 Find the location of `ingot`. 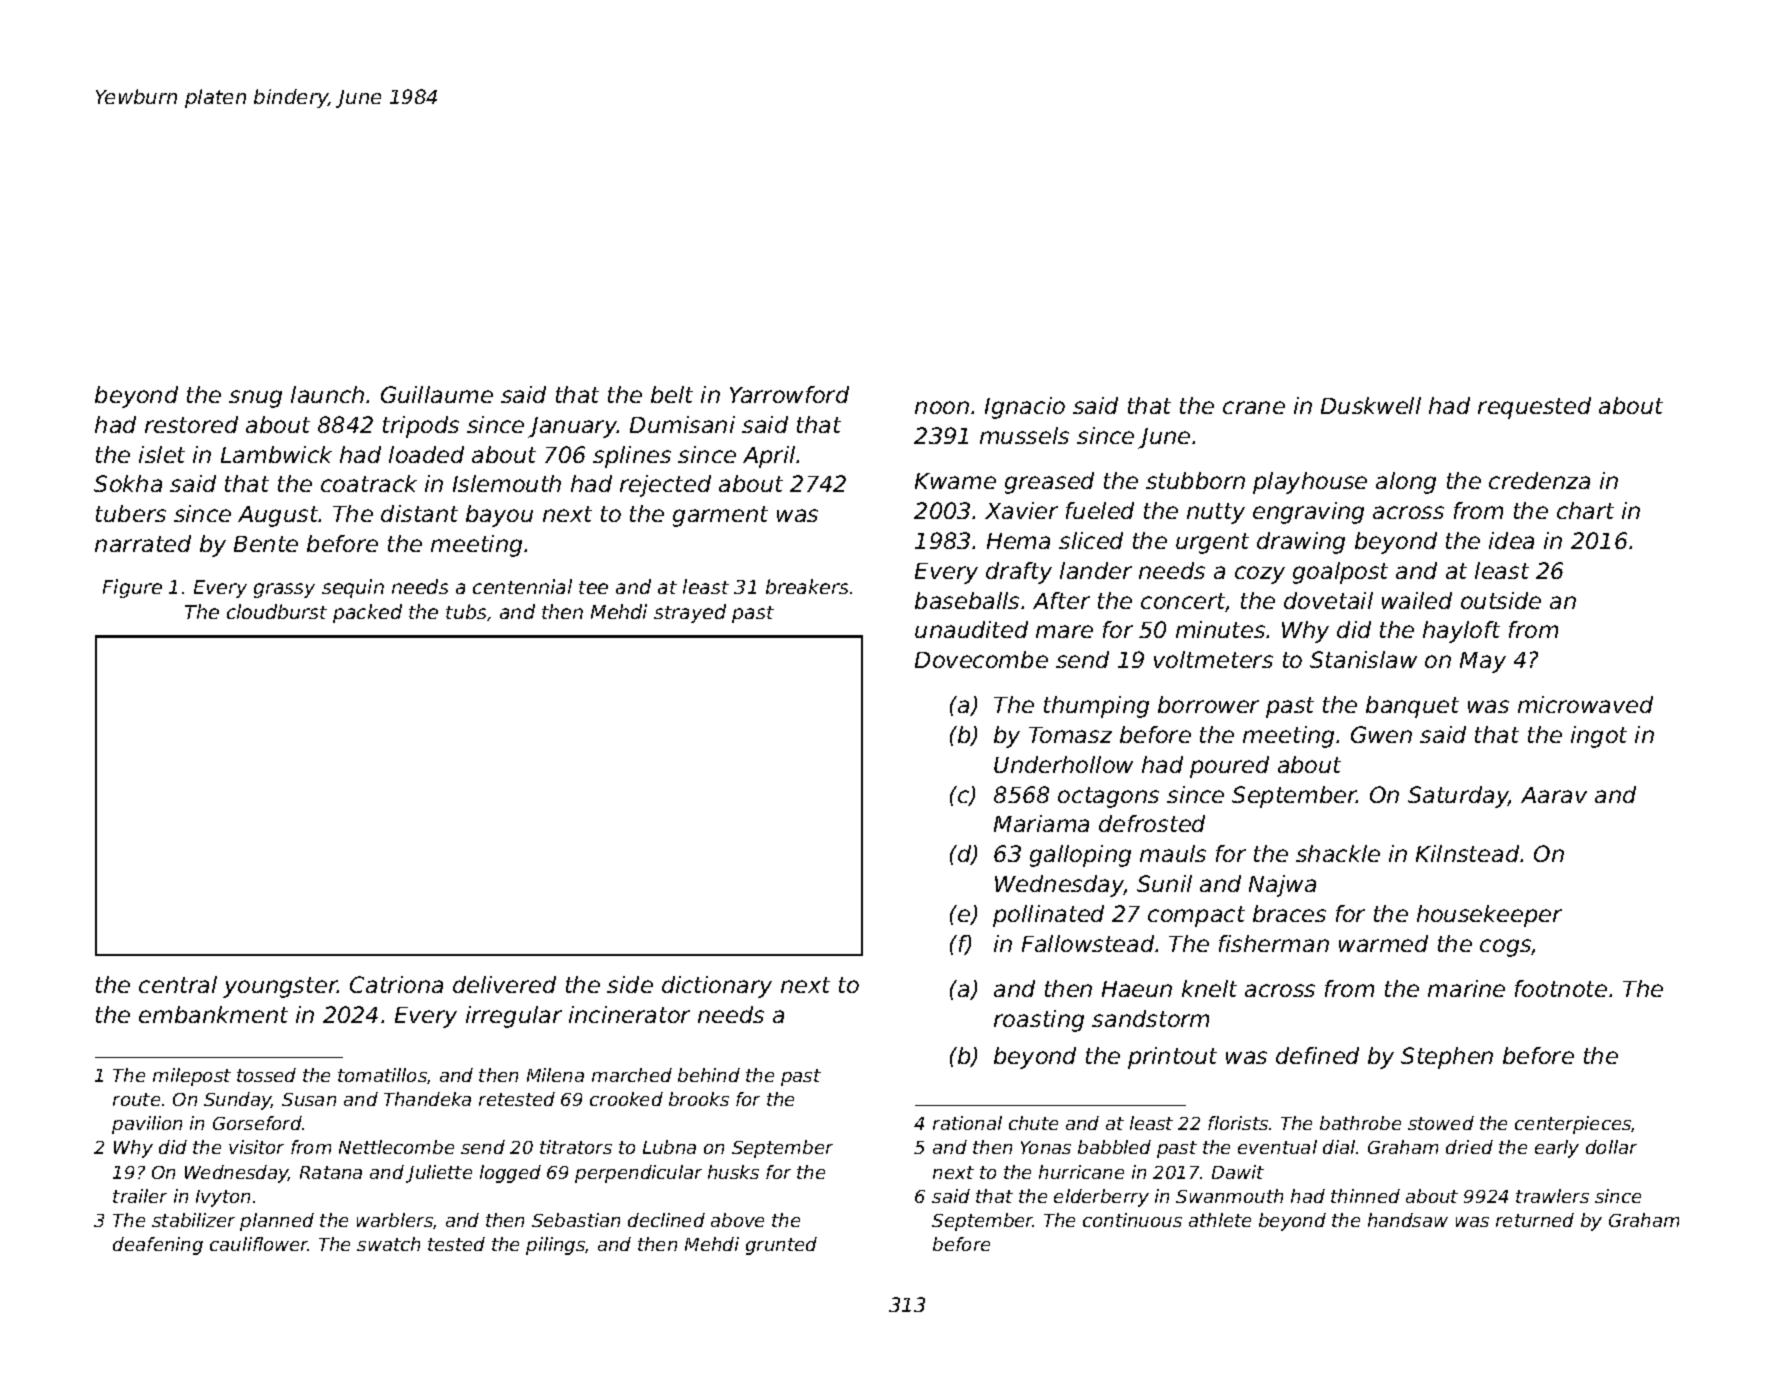

ingot is located at coordinates (1599, 737).
